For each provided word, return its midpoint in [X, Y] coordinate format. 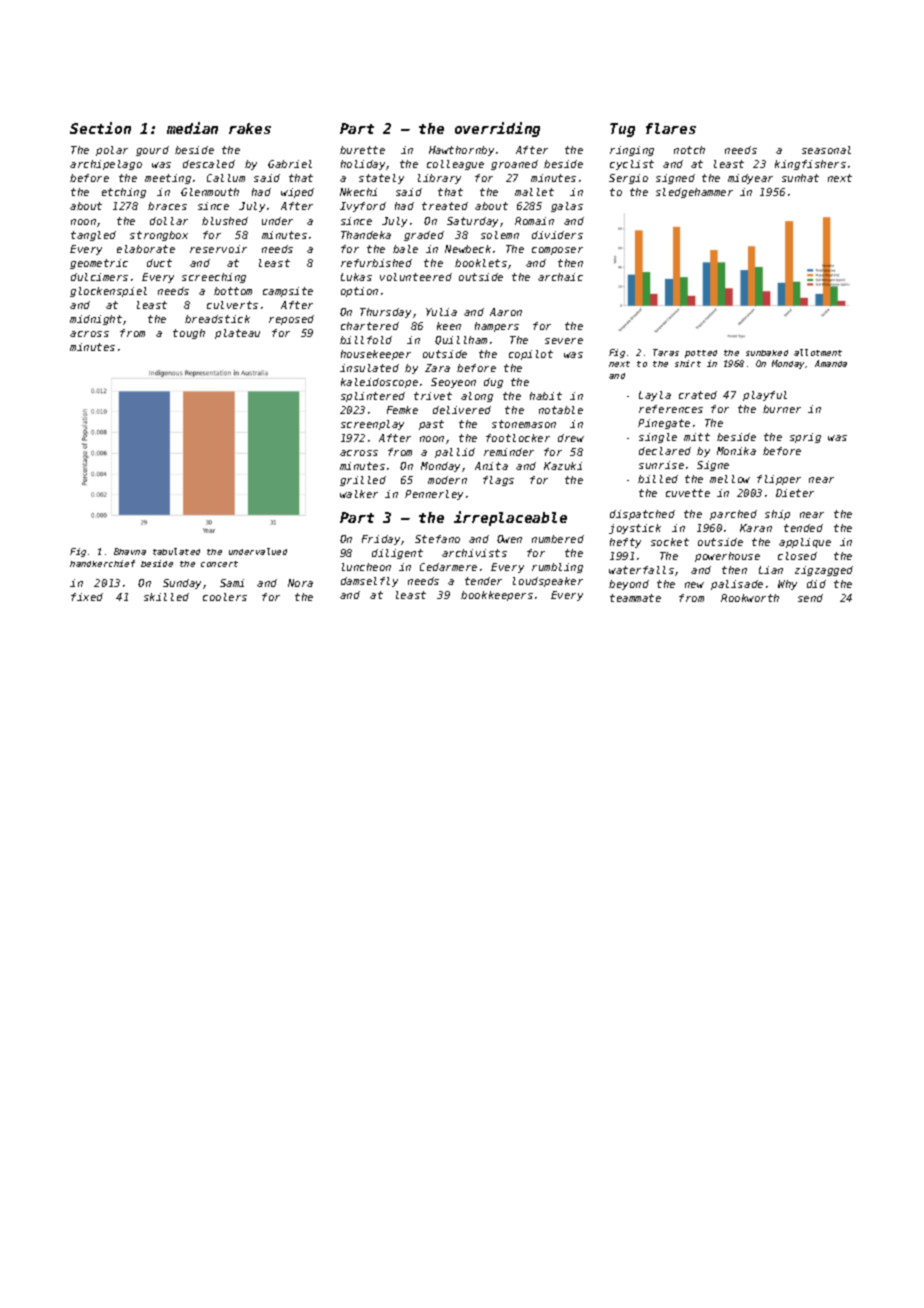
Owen [509, 539]
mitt [697, 437]
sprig [805, 438]
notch [689, 150]
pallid [455, 453]
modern [447, 480]
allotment [818, 352]
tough [189, 334]
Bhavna [130, 551]
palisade [737, 585]
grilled [363, 481]
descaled [209, 164]
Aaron [506, 312]
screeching [214, 278]
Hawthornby [461, 151]
